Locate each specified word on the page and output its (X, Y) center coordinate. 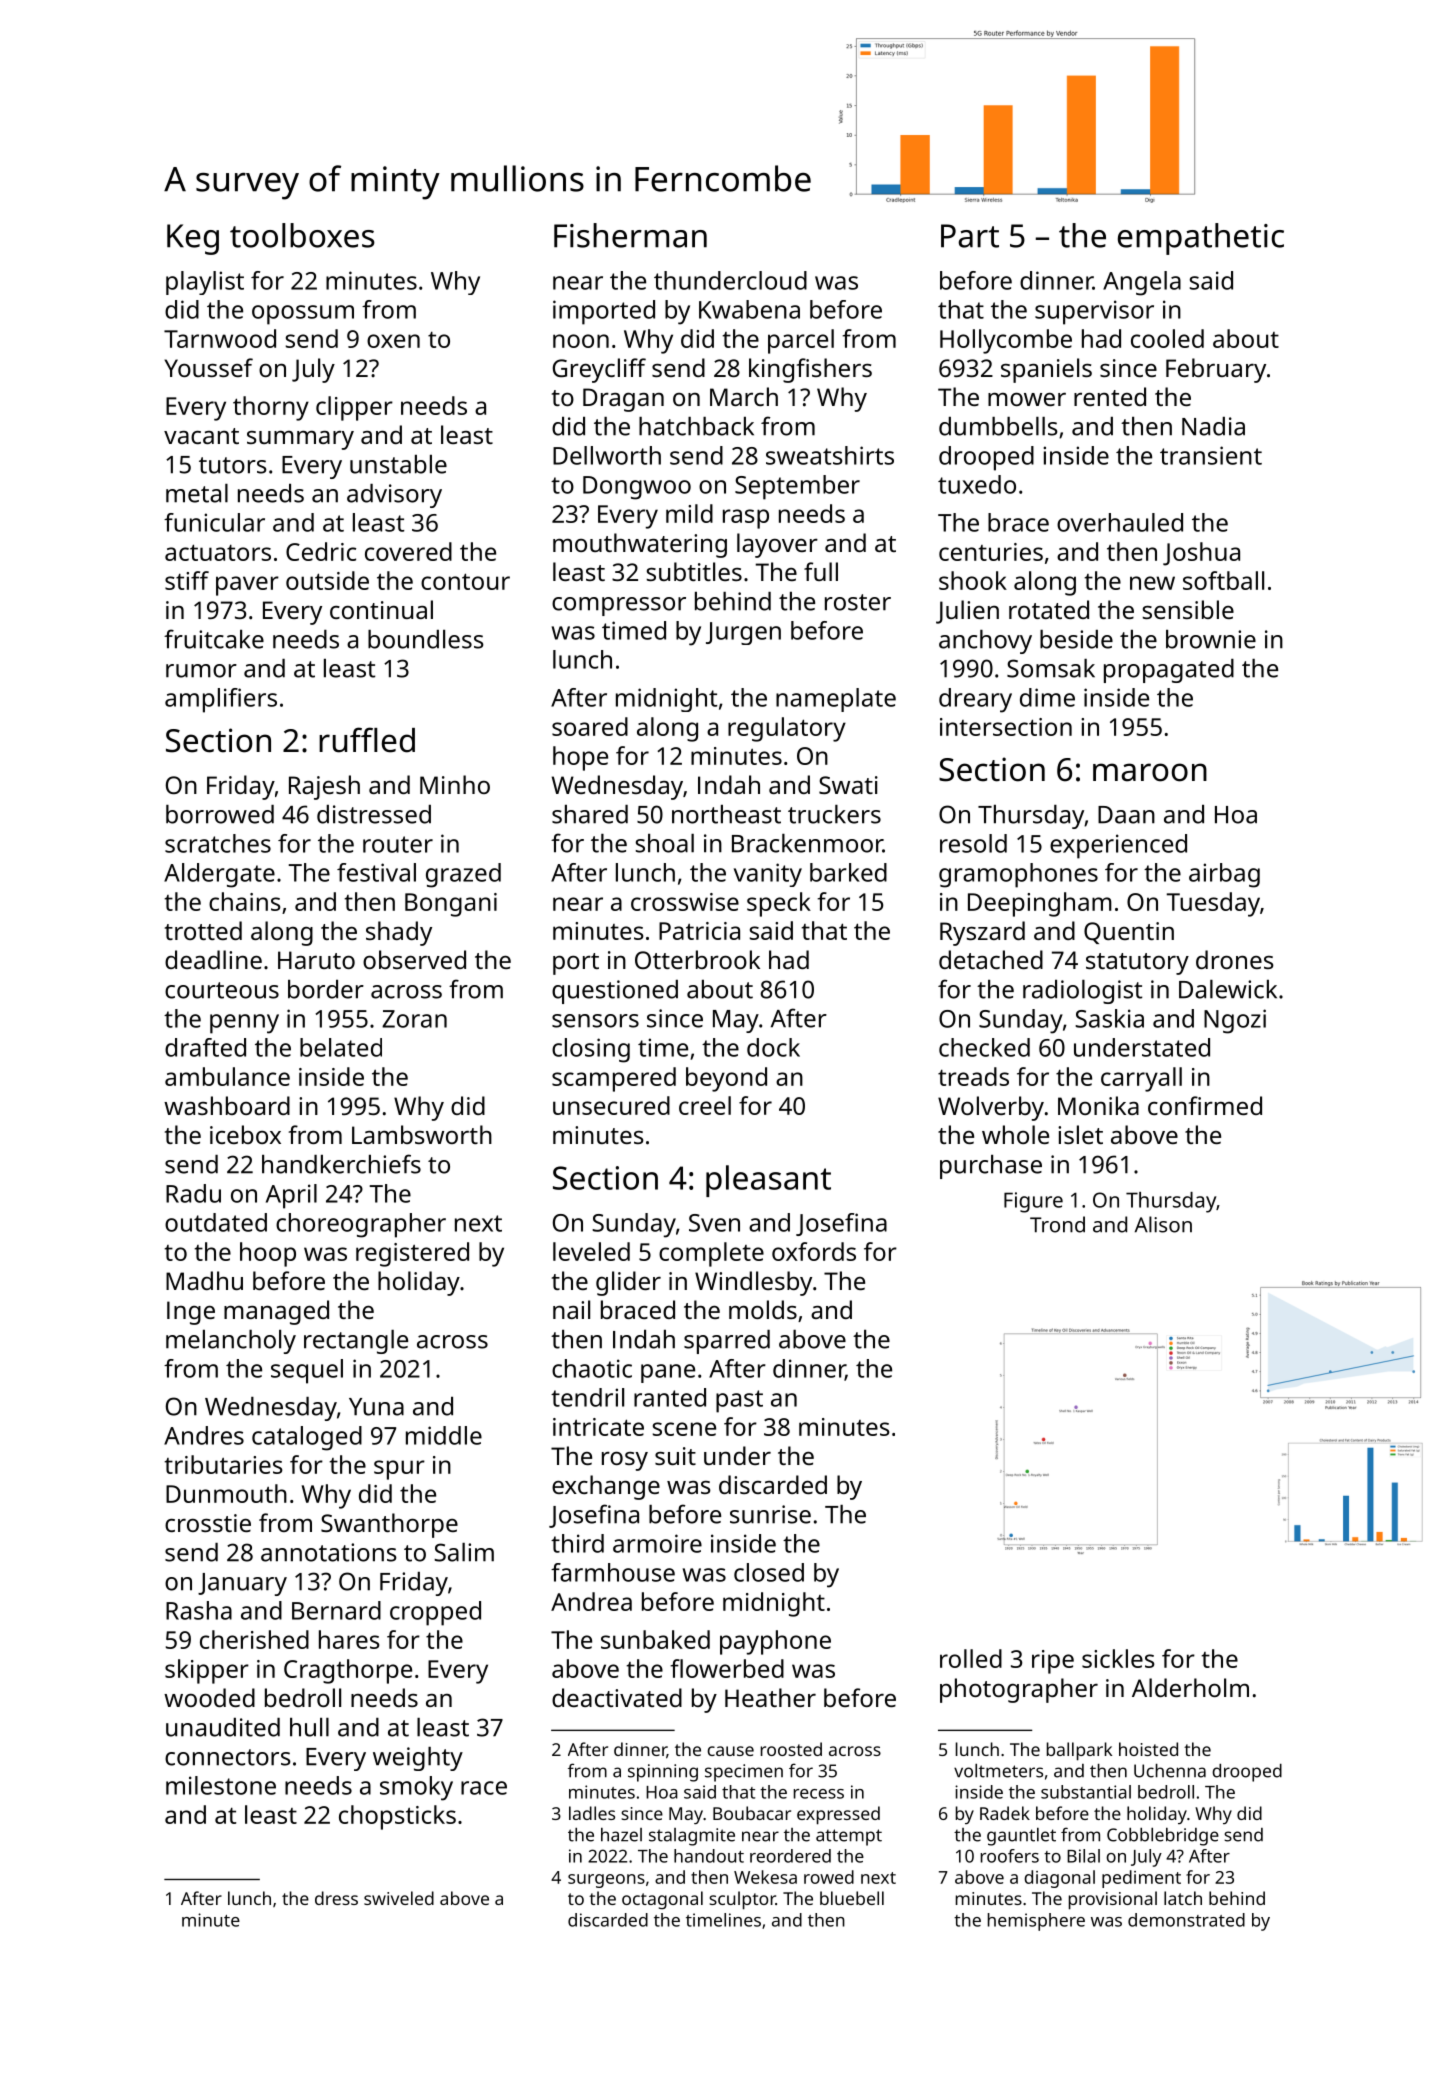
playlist (205, 283)
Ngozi (1235, 1021)
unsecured (611, 1105)
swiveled (399, 1898)
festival (376, 872)
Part (970, 236)
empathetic (1201, 239)
